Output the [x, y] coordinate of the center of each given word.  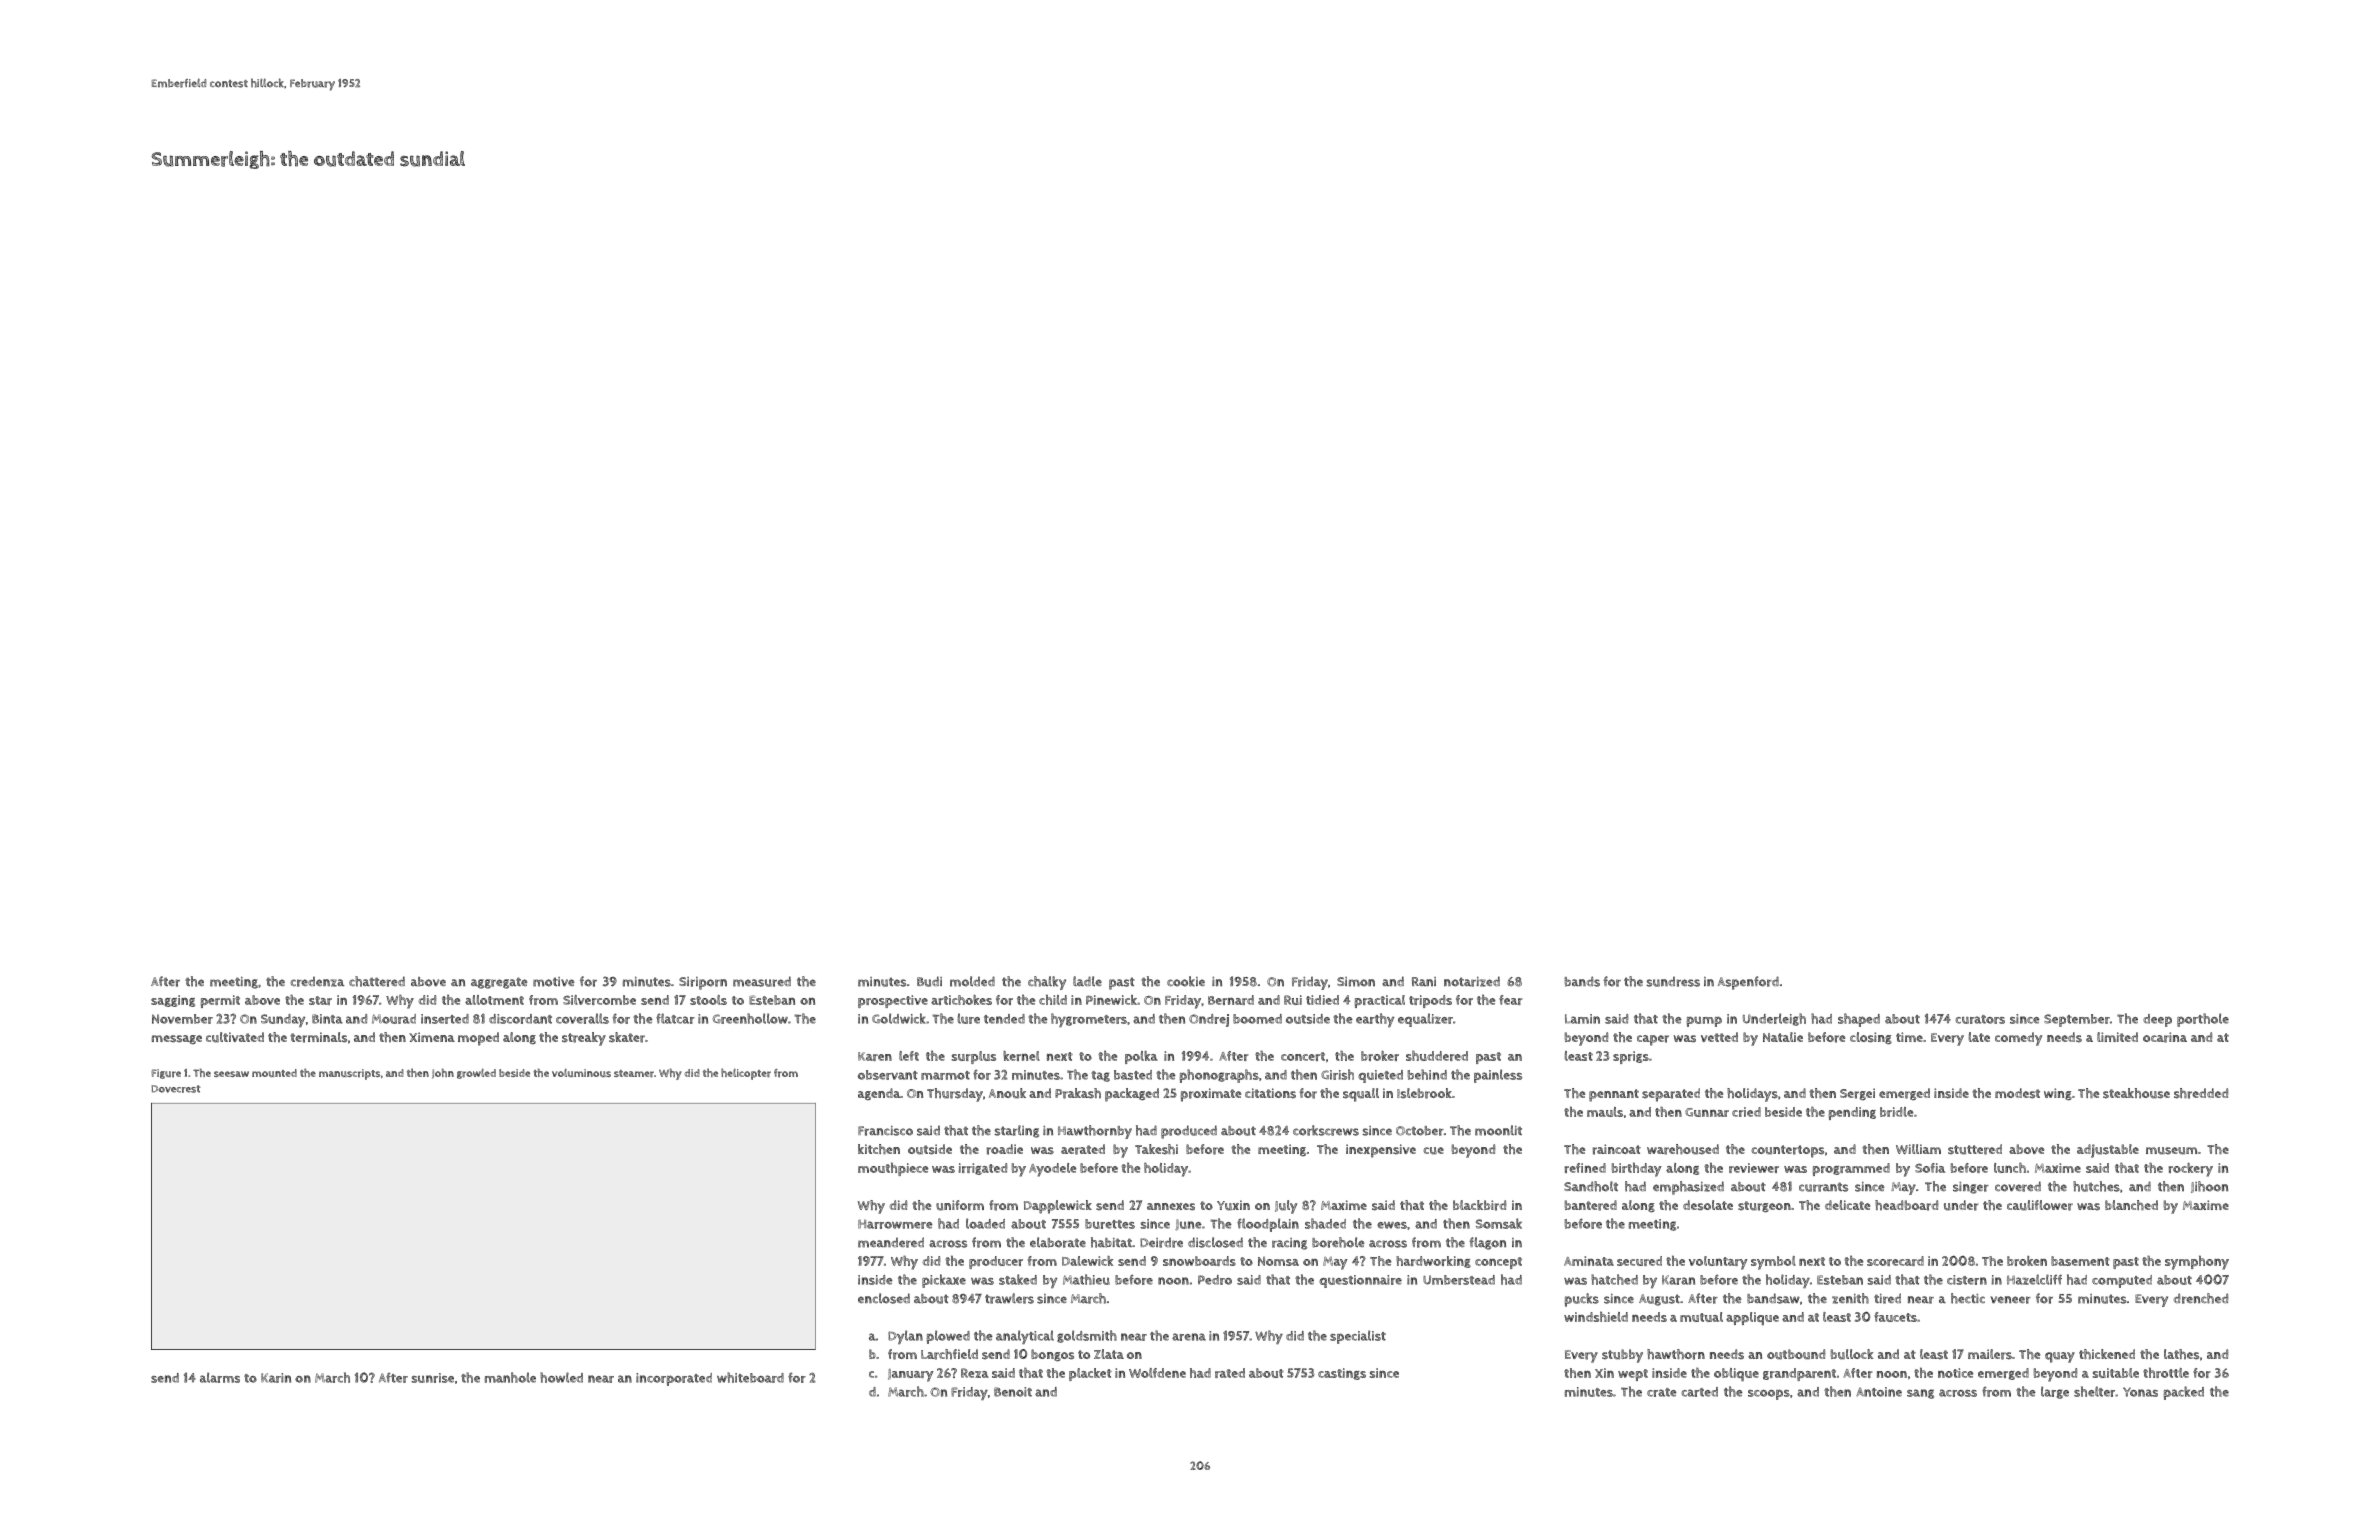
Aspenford [1748, 983]
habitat [1111, 1242]
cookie [1186, 981]
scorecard [1895, 1261]
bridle [1896, 1112]
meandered [891, 1242]
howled [561, 1377]
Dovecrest [175, 1089]
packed [2184, 1393]
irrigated [983, 1169]
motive [554, 982]
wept [1633, 1375]
